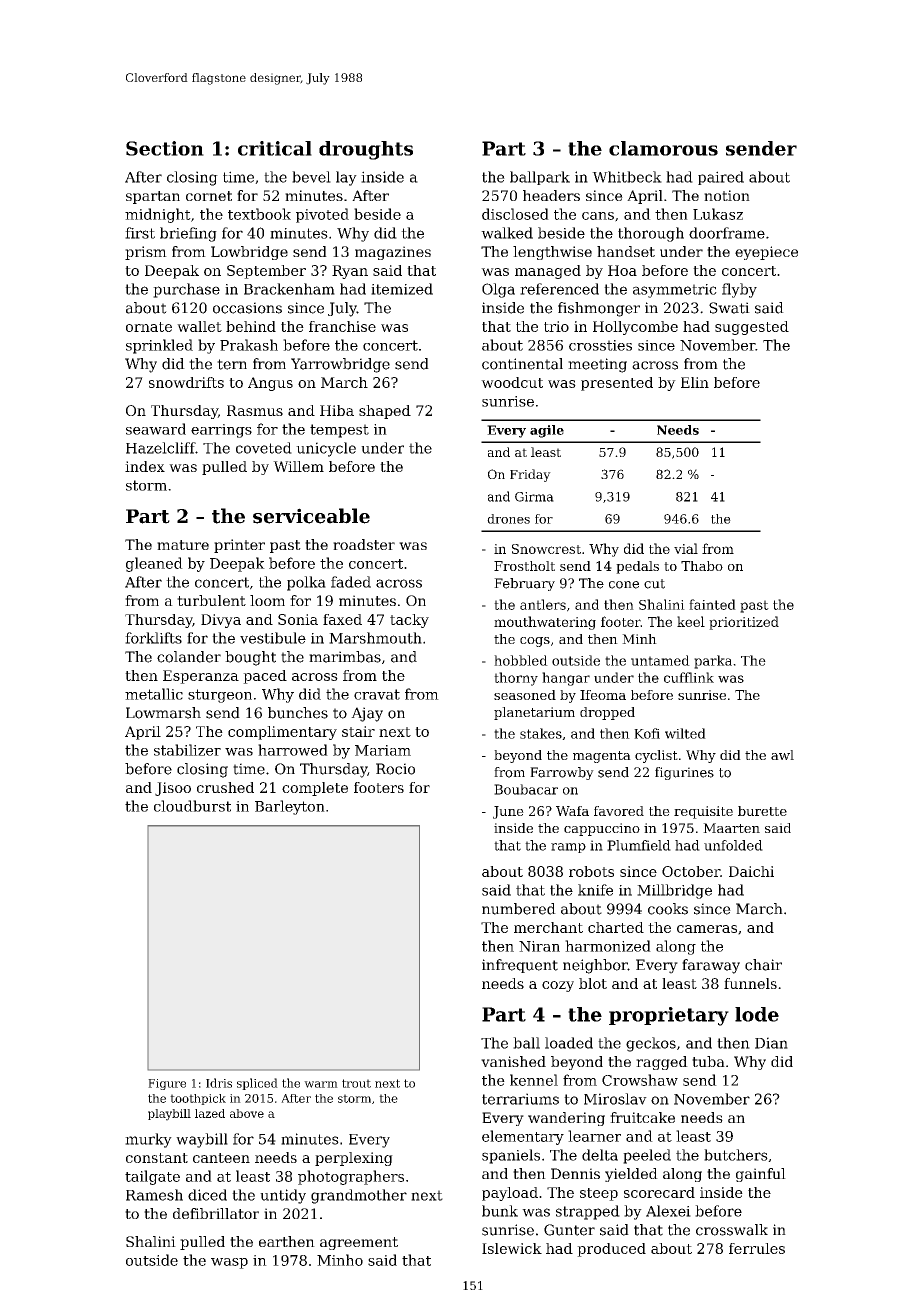 The width and height of the document is (924, 1314). What do you see at coordinates (757, 1248) in the document?
I see `ferrules` at bounding box center [757, 1248].
